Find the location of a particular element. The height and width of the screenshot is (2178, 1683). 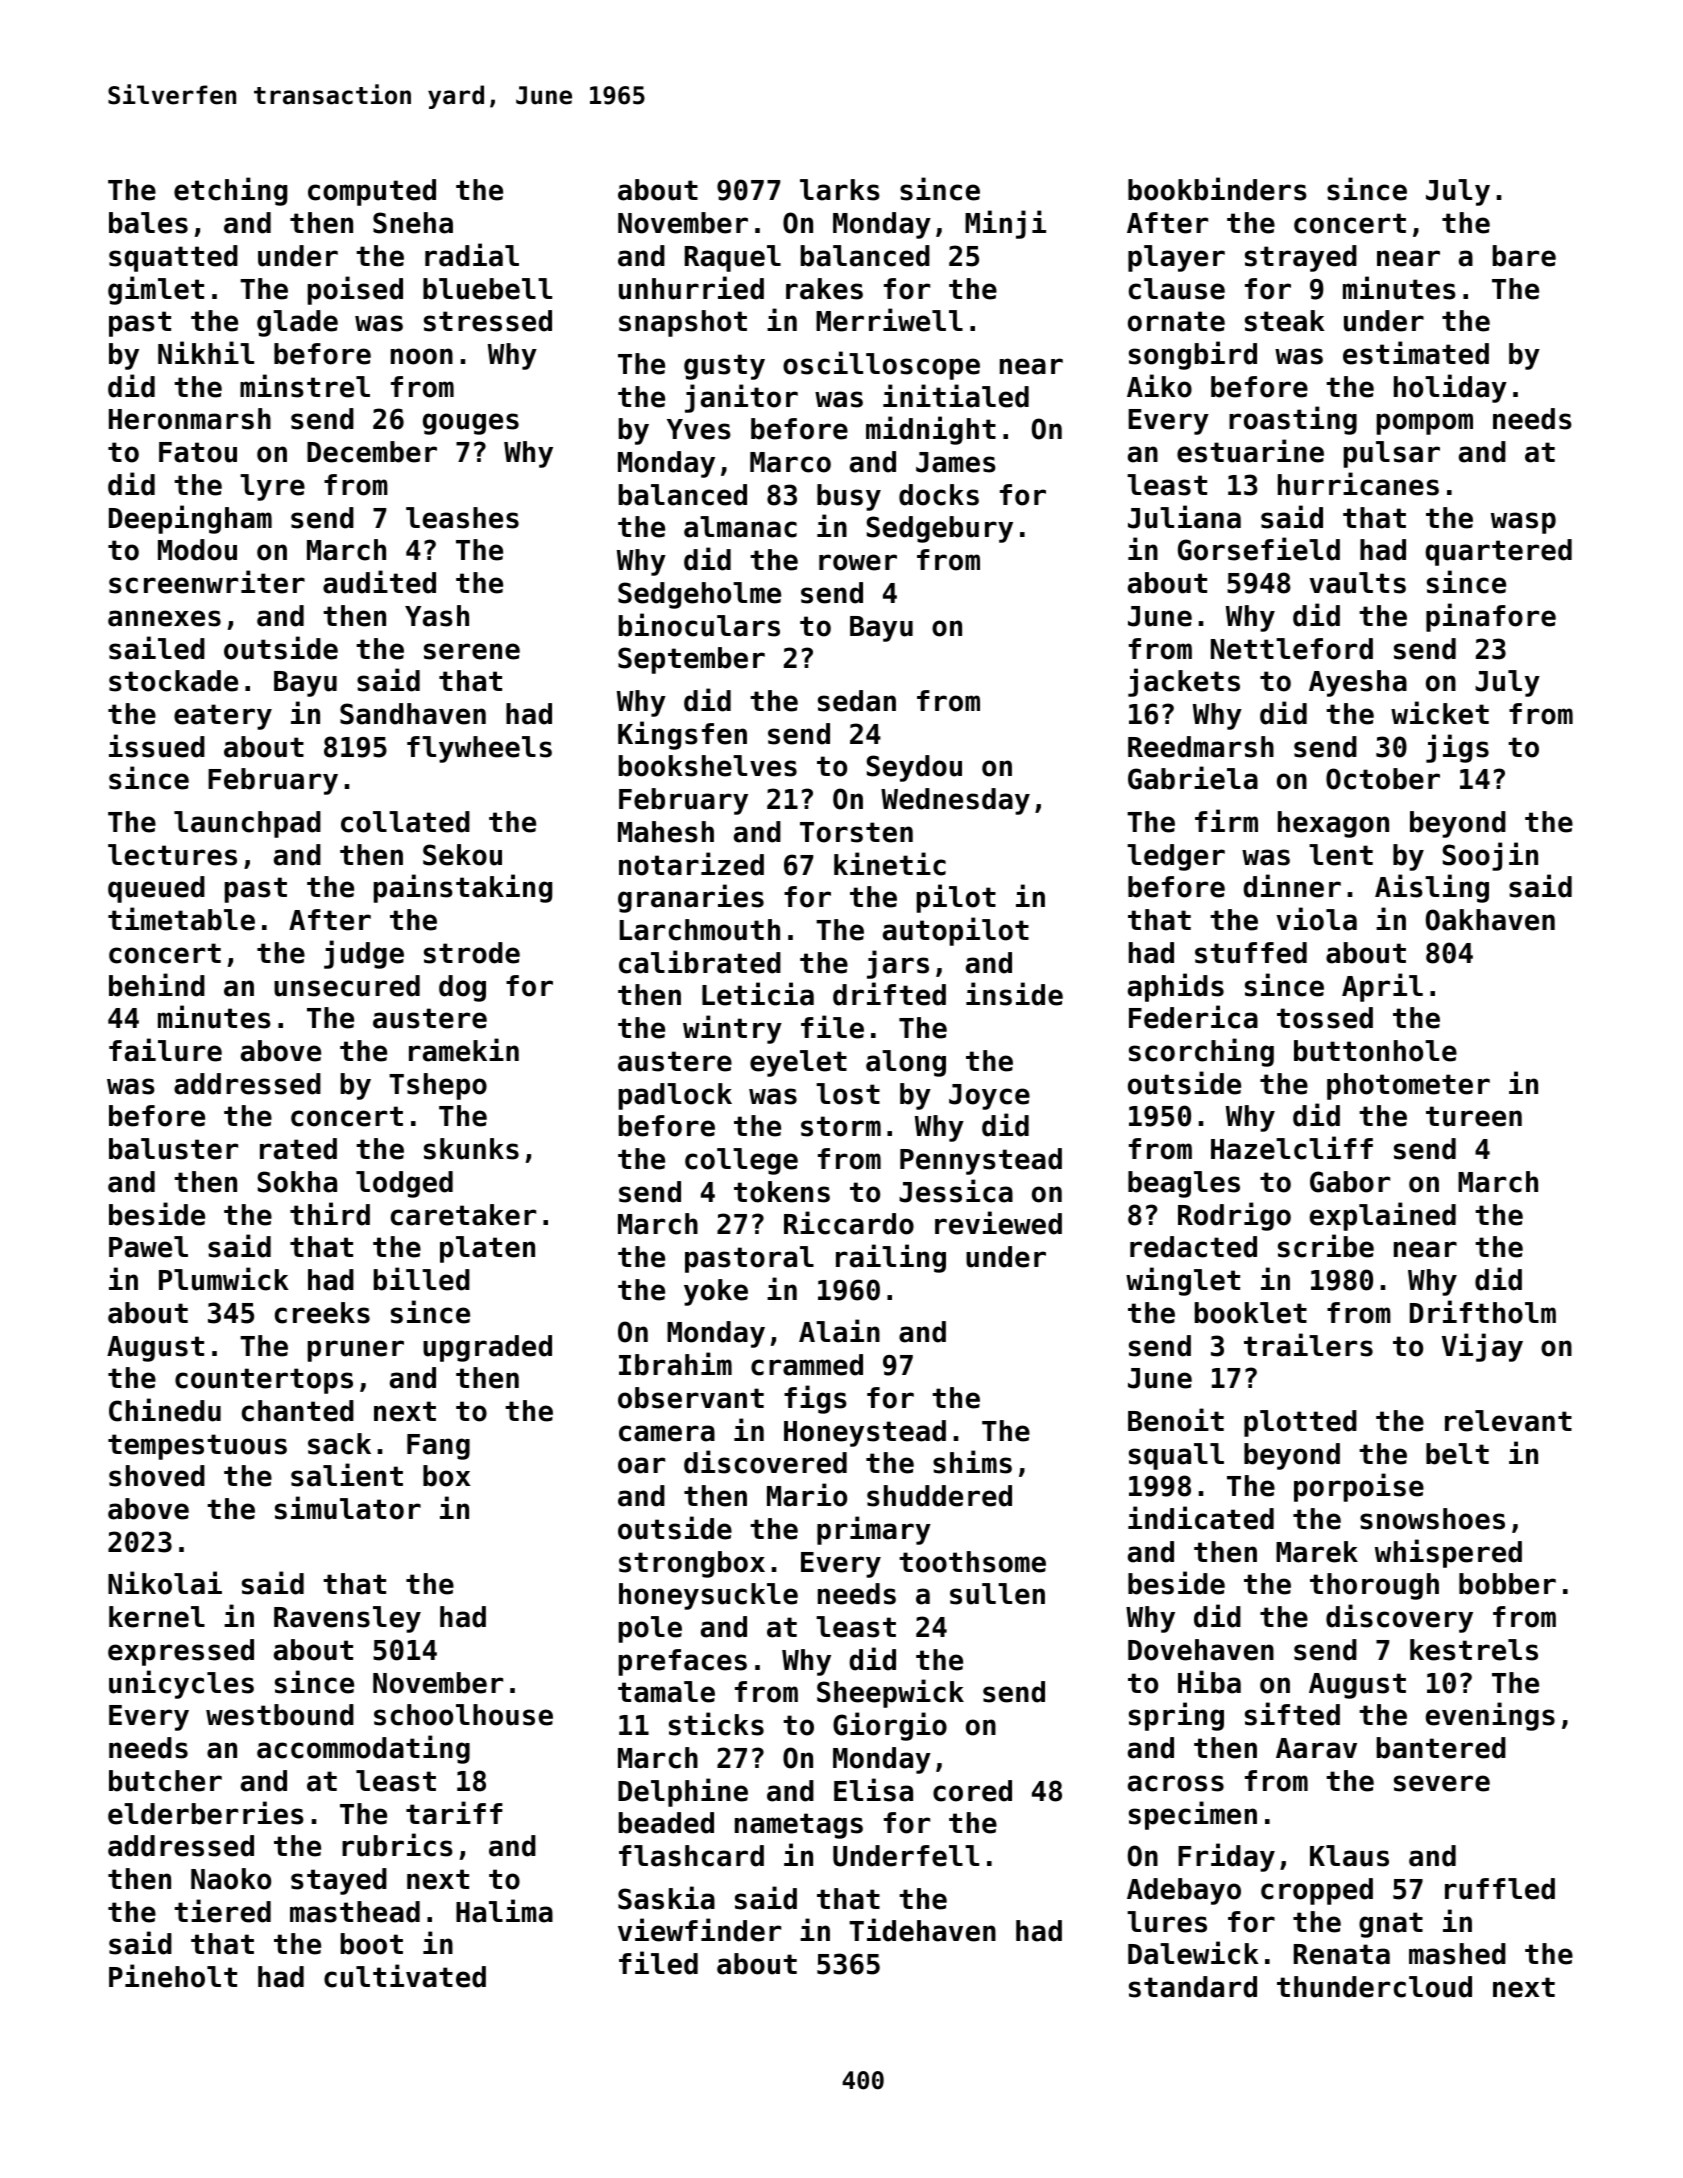

viewfinder is located at coordinates (699, 1930).
